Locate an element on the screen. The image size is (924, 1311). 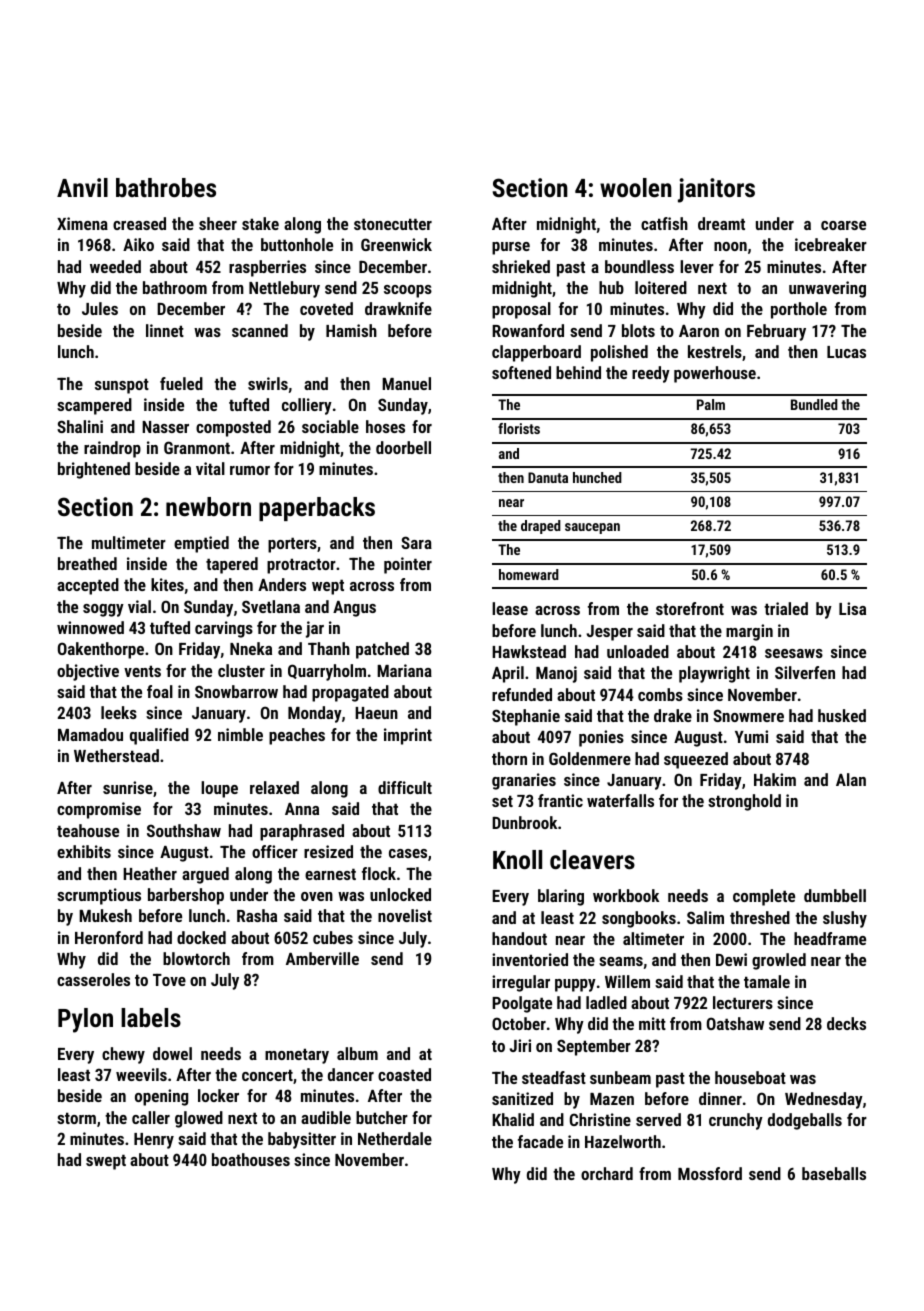
album is located at coordinates (357, 1053).
